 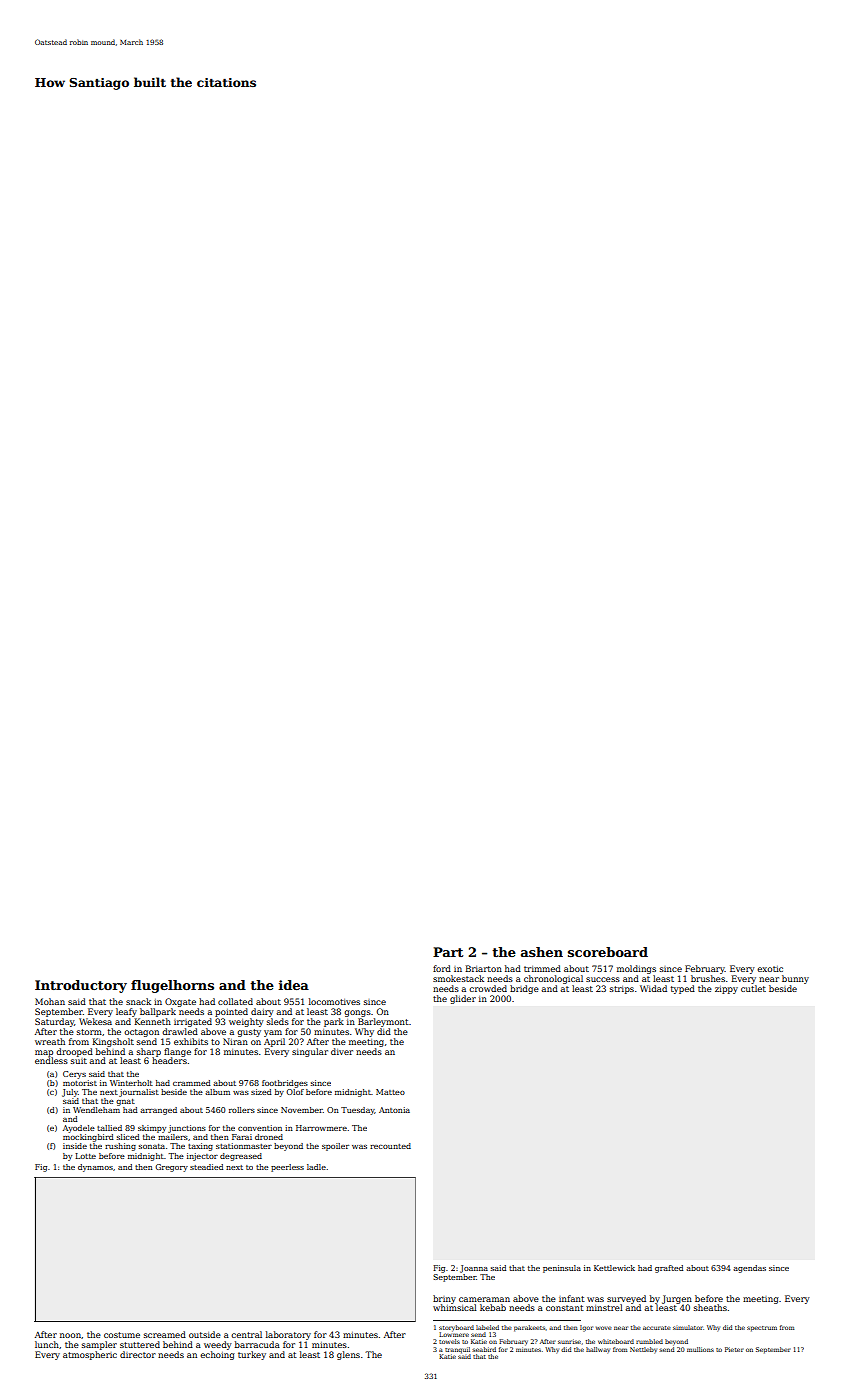 What do you see at coordinates (231, 1012) in the screenshot?
I see `pointed` at bounding box center [231, 1012].
